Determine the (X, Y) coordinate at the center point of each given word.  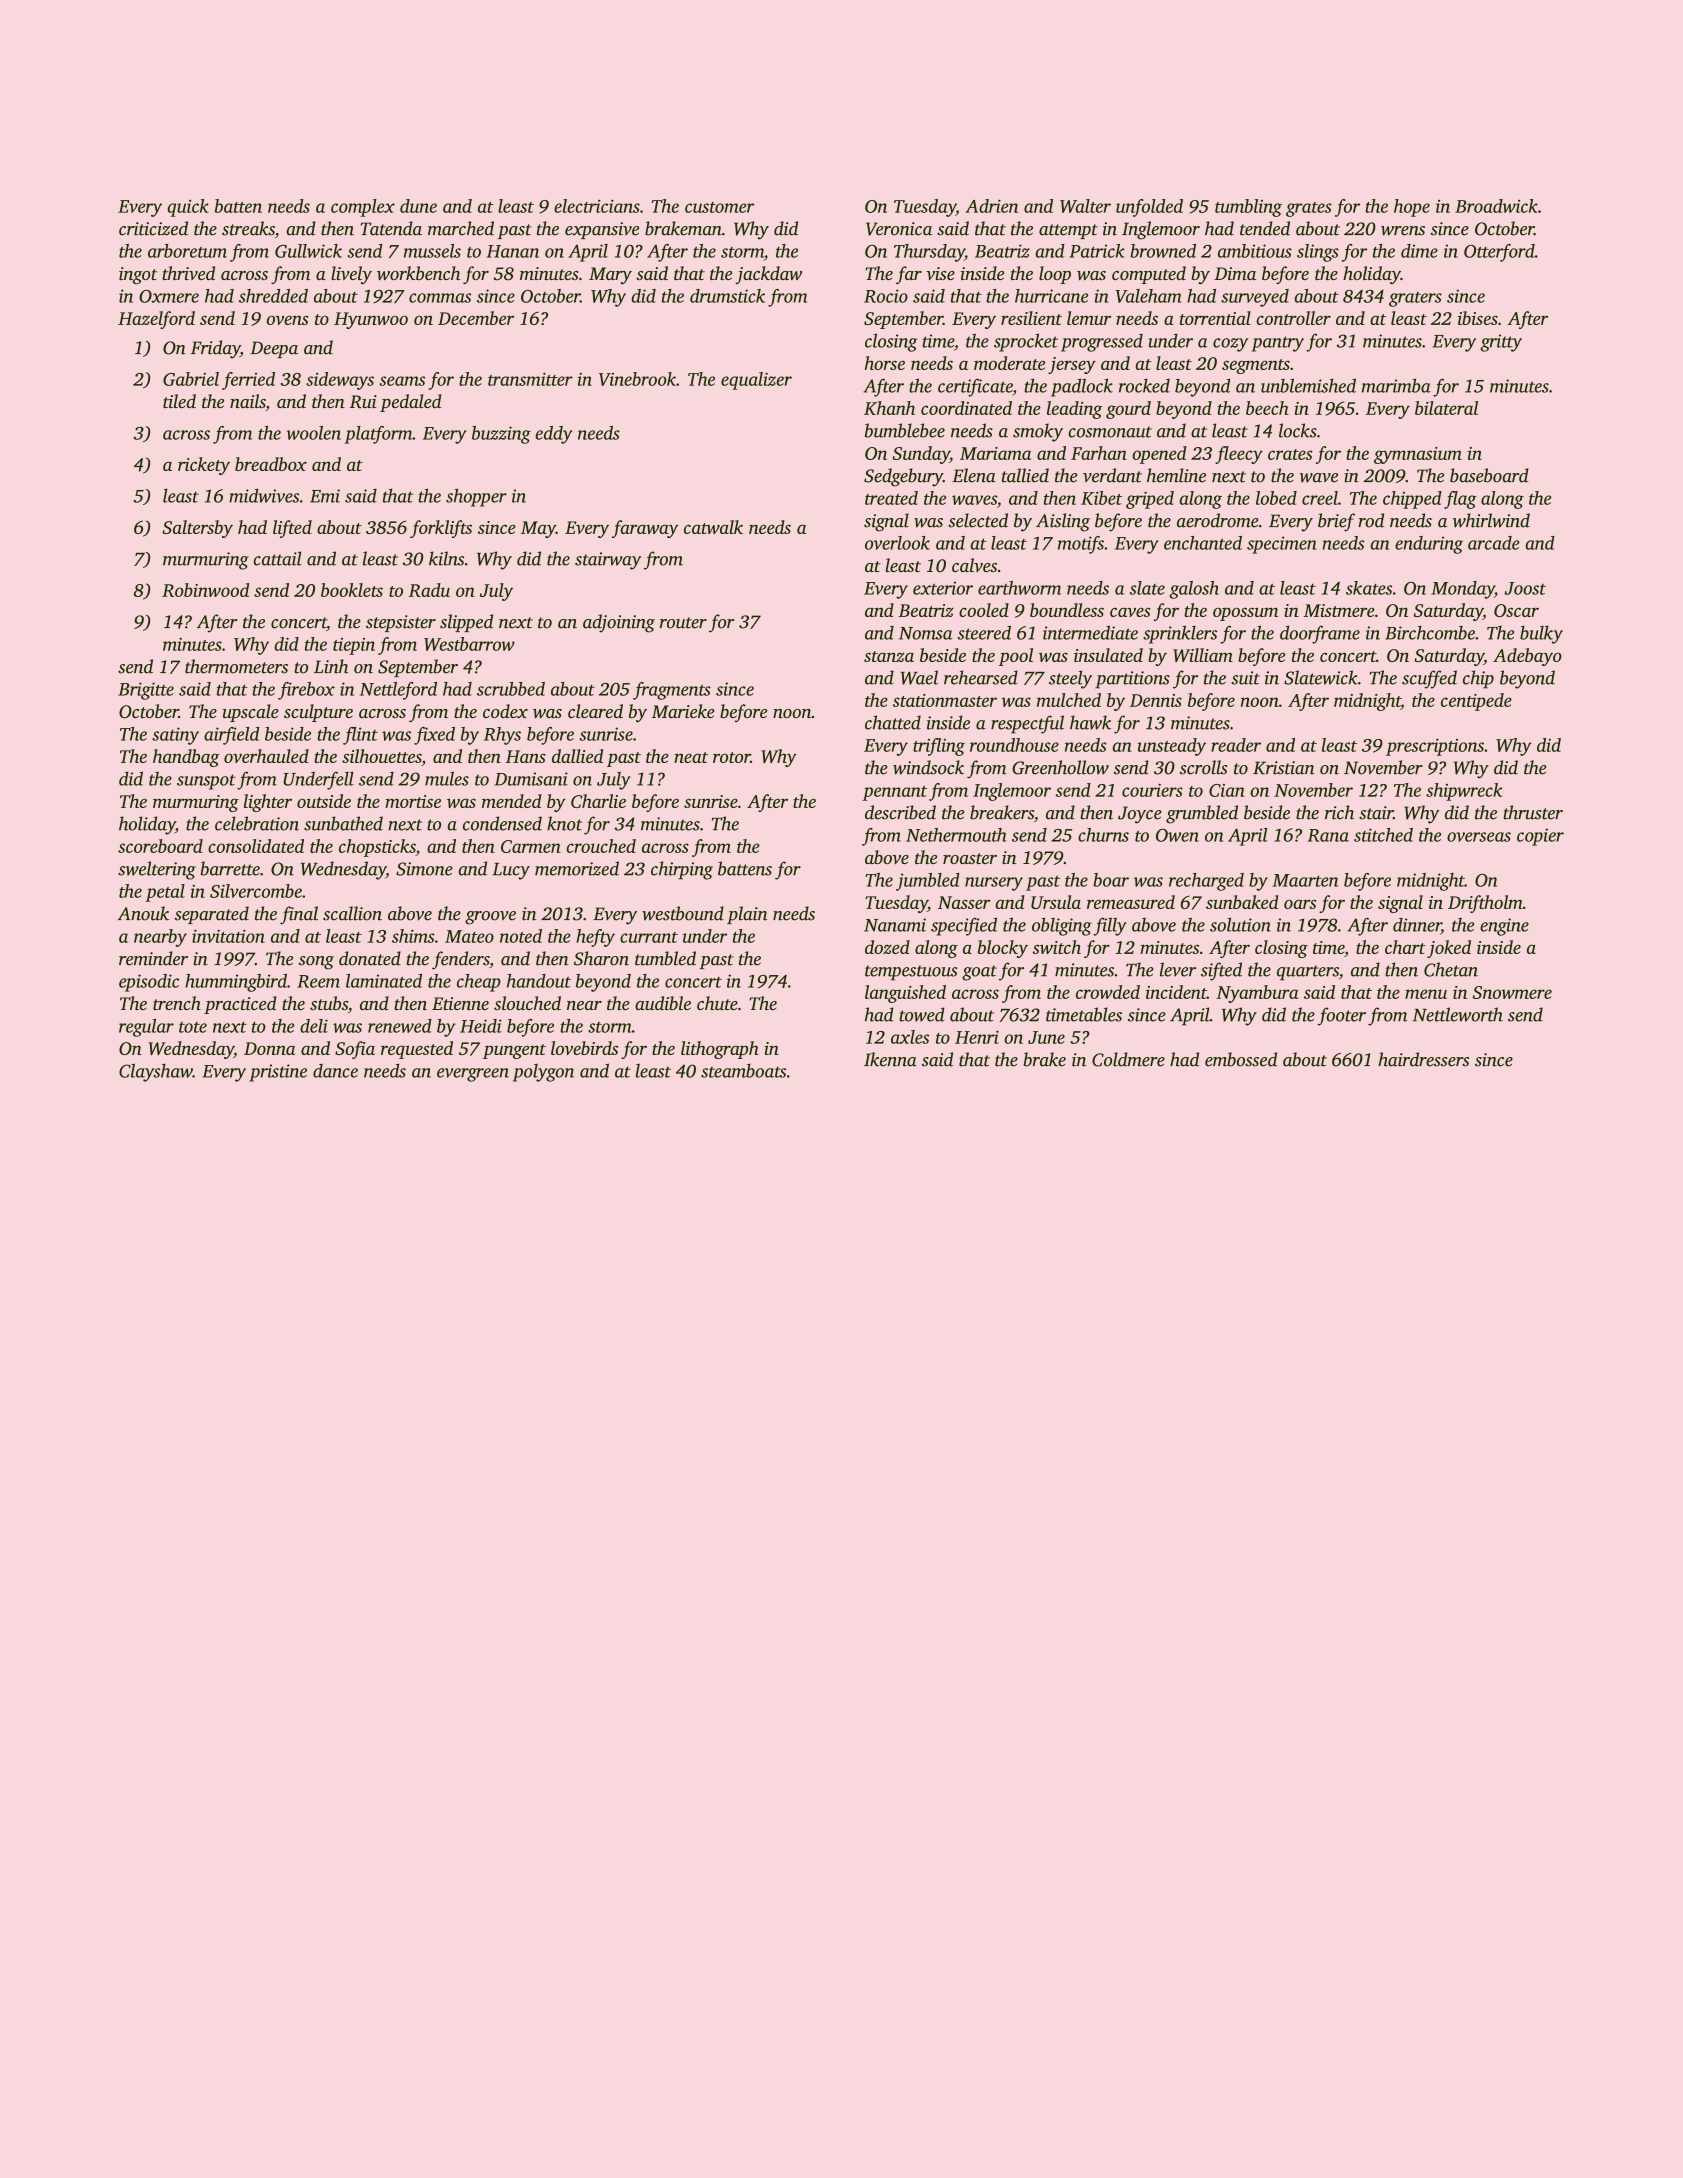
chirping (682, 870)
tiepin (354, 646)
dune (418, 206)
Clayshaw (156, 1072)
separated (212, 915)
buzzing (501, 435)
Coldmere (1128, 1059)
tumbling (1248, 208)
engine (1504, 927)
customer (719, 207)
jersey (1072, 365)
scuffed (1429, 679)
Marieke (683, 711)
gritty (1501, 343)
